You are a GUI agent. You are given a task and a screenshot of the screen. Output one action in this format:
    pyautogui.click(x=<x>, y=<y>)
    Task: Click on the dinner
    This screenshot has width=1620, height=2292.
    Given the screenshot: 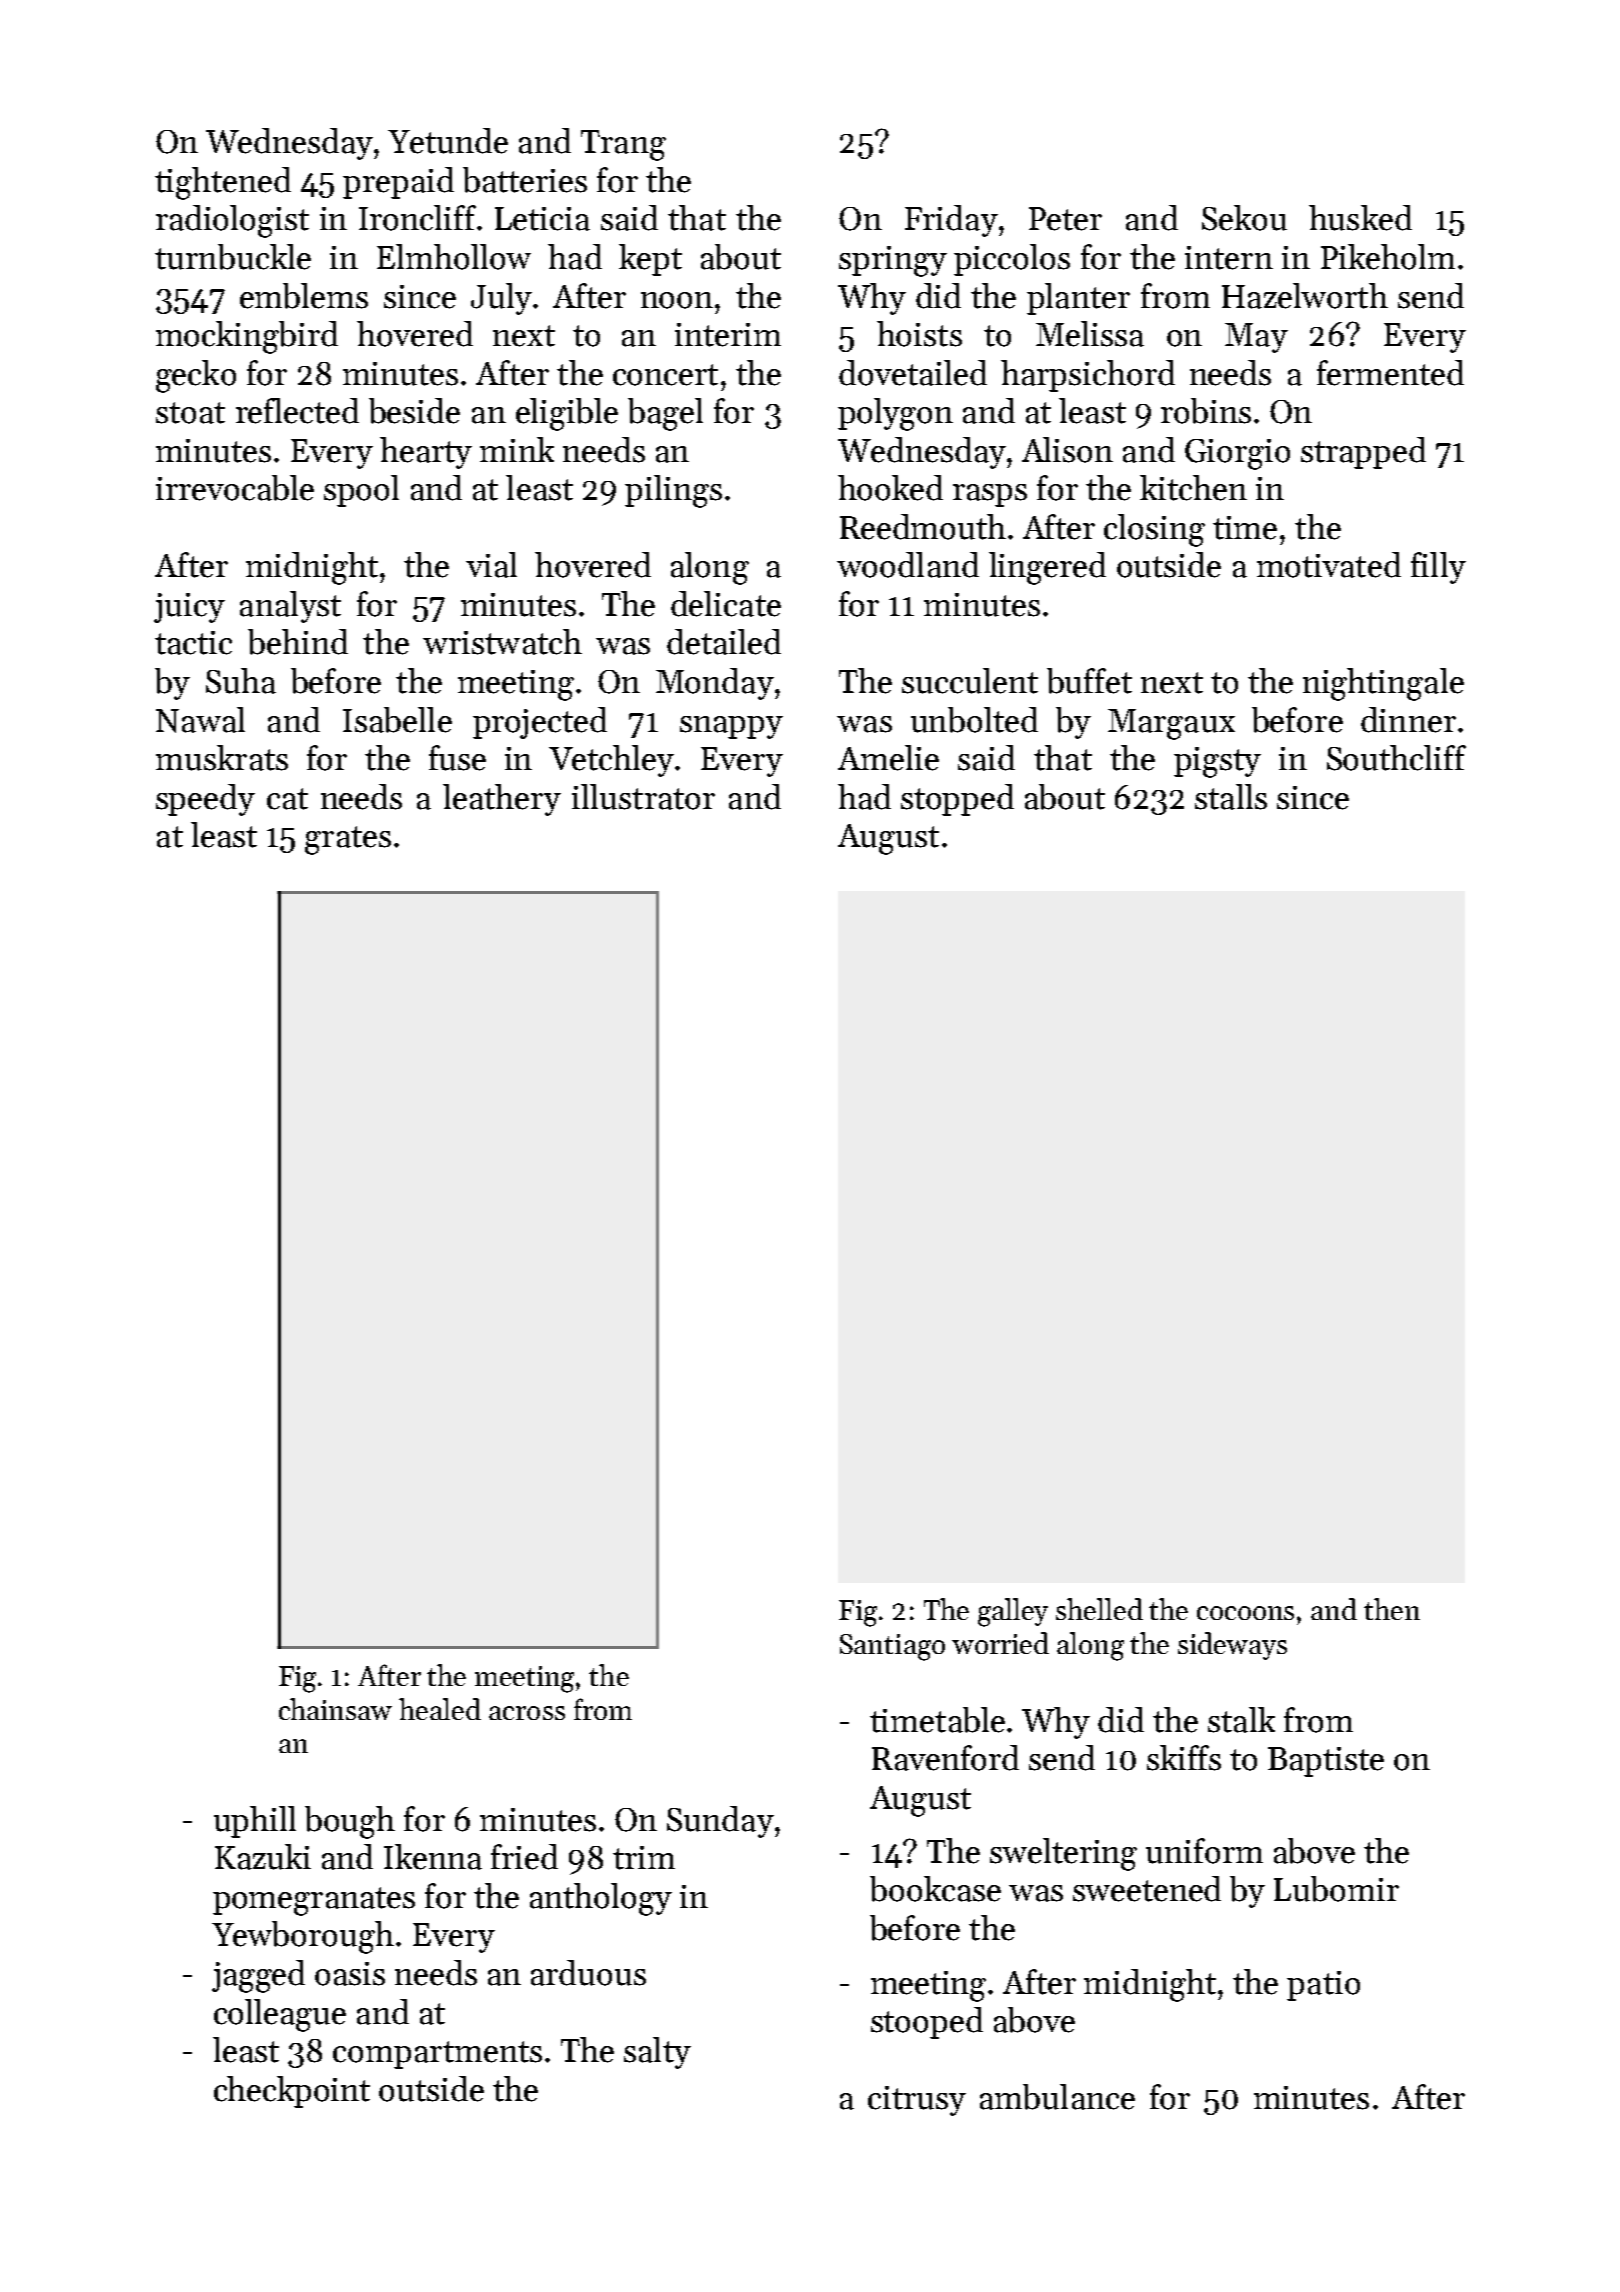 What is the action you would take?
    pyautogui.click(x=1408, y=720)
